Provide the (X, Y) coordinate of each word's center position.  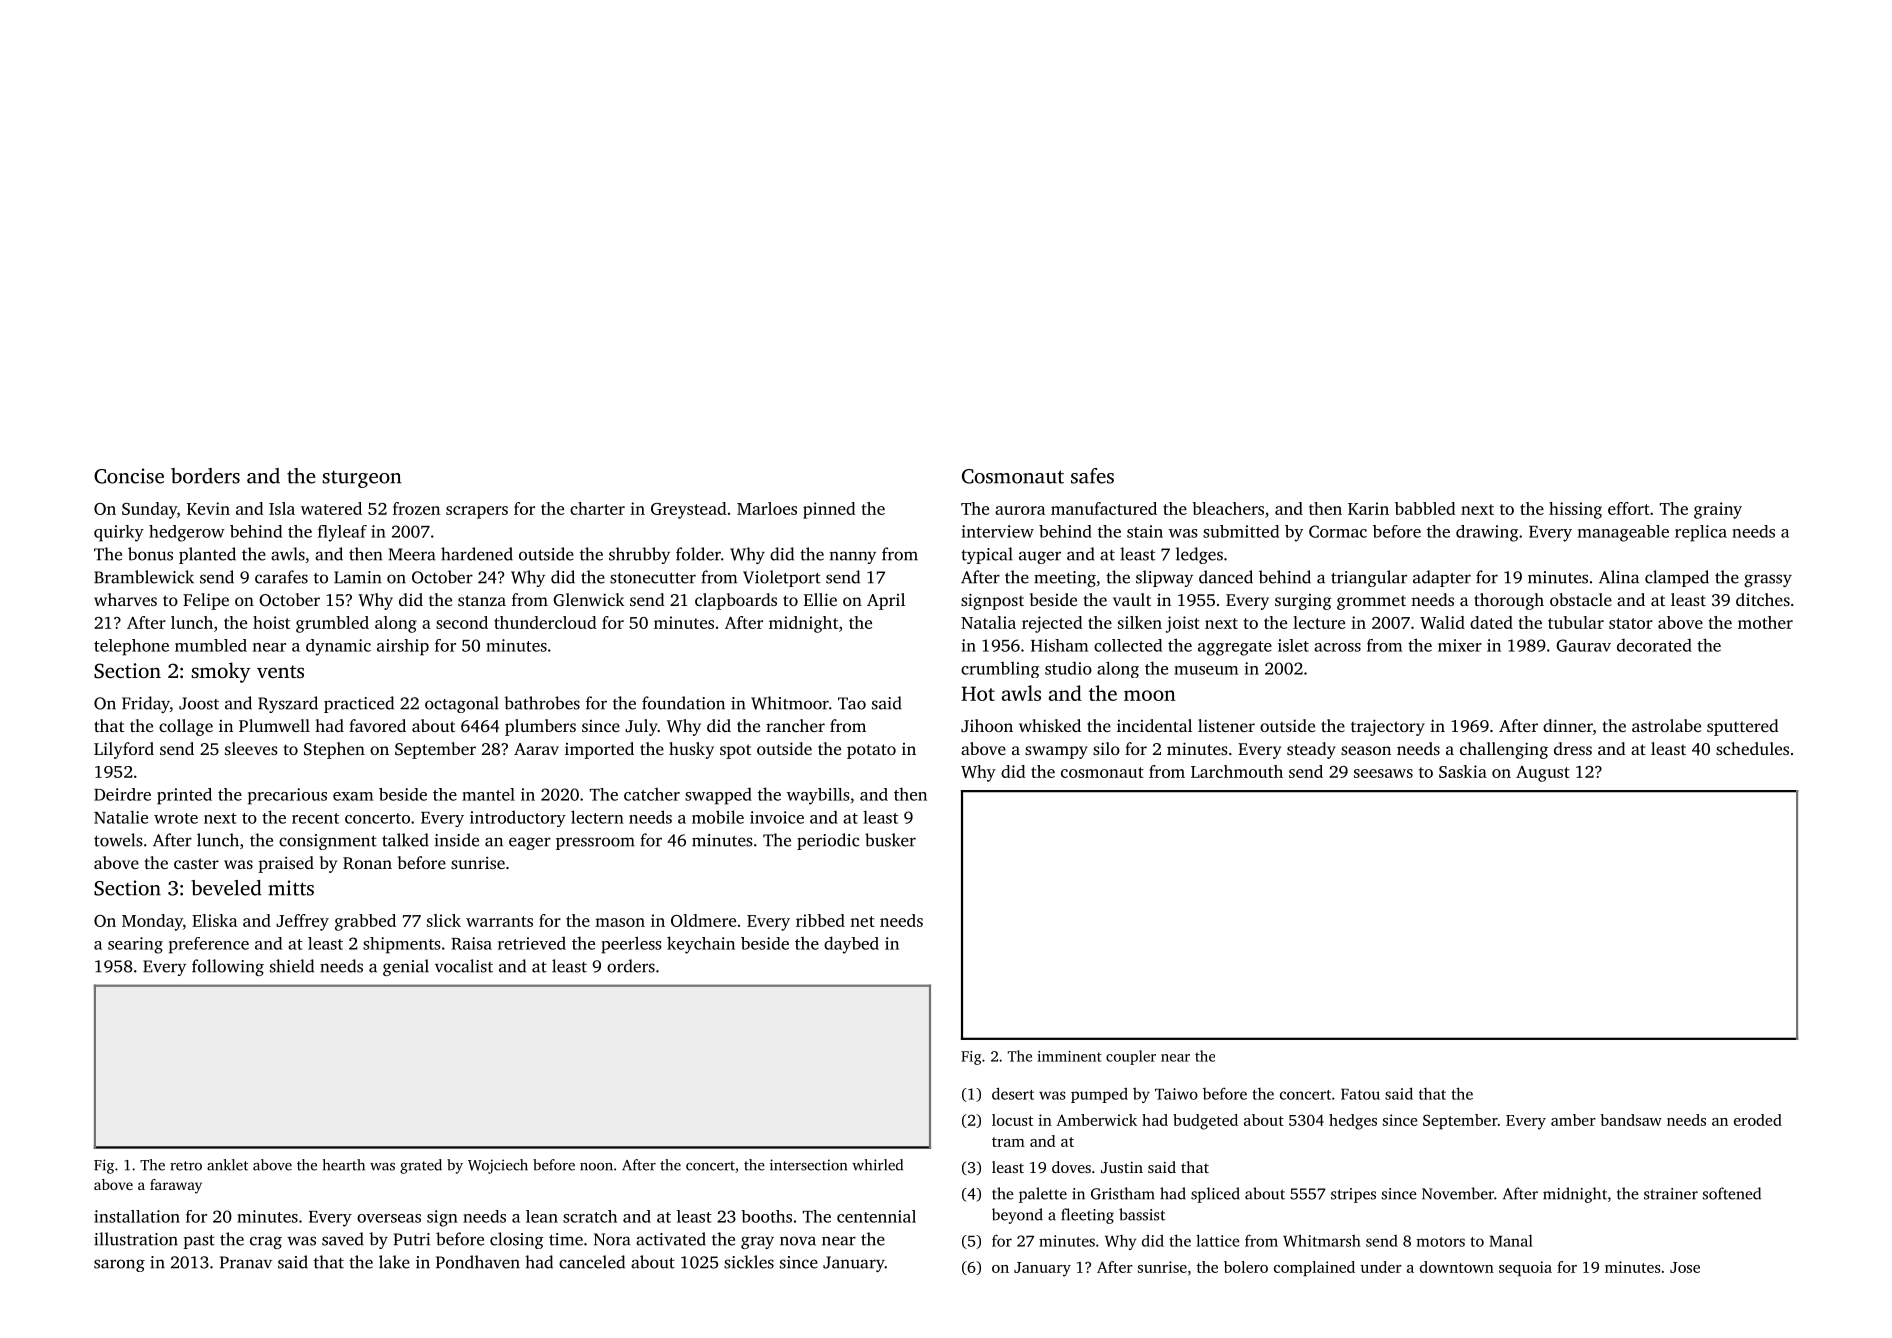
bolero (1246, 1267)
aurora (1020, 510)
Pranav (246, 1262)
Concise (129, 476)
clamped (1677, 578)
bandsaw (1631, 1120)
